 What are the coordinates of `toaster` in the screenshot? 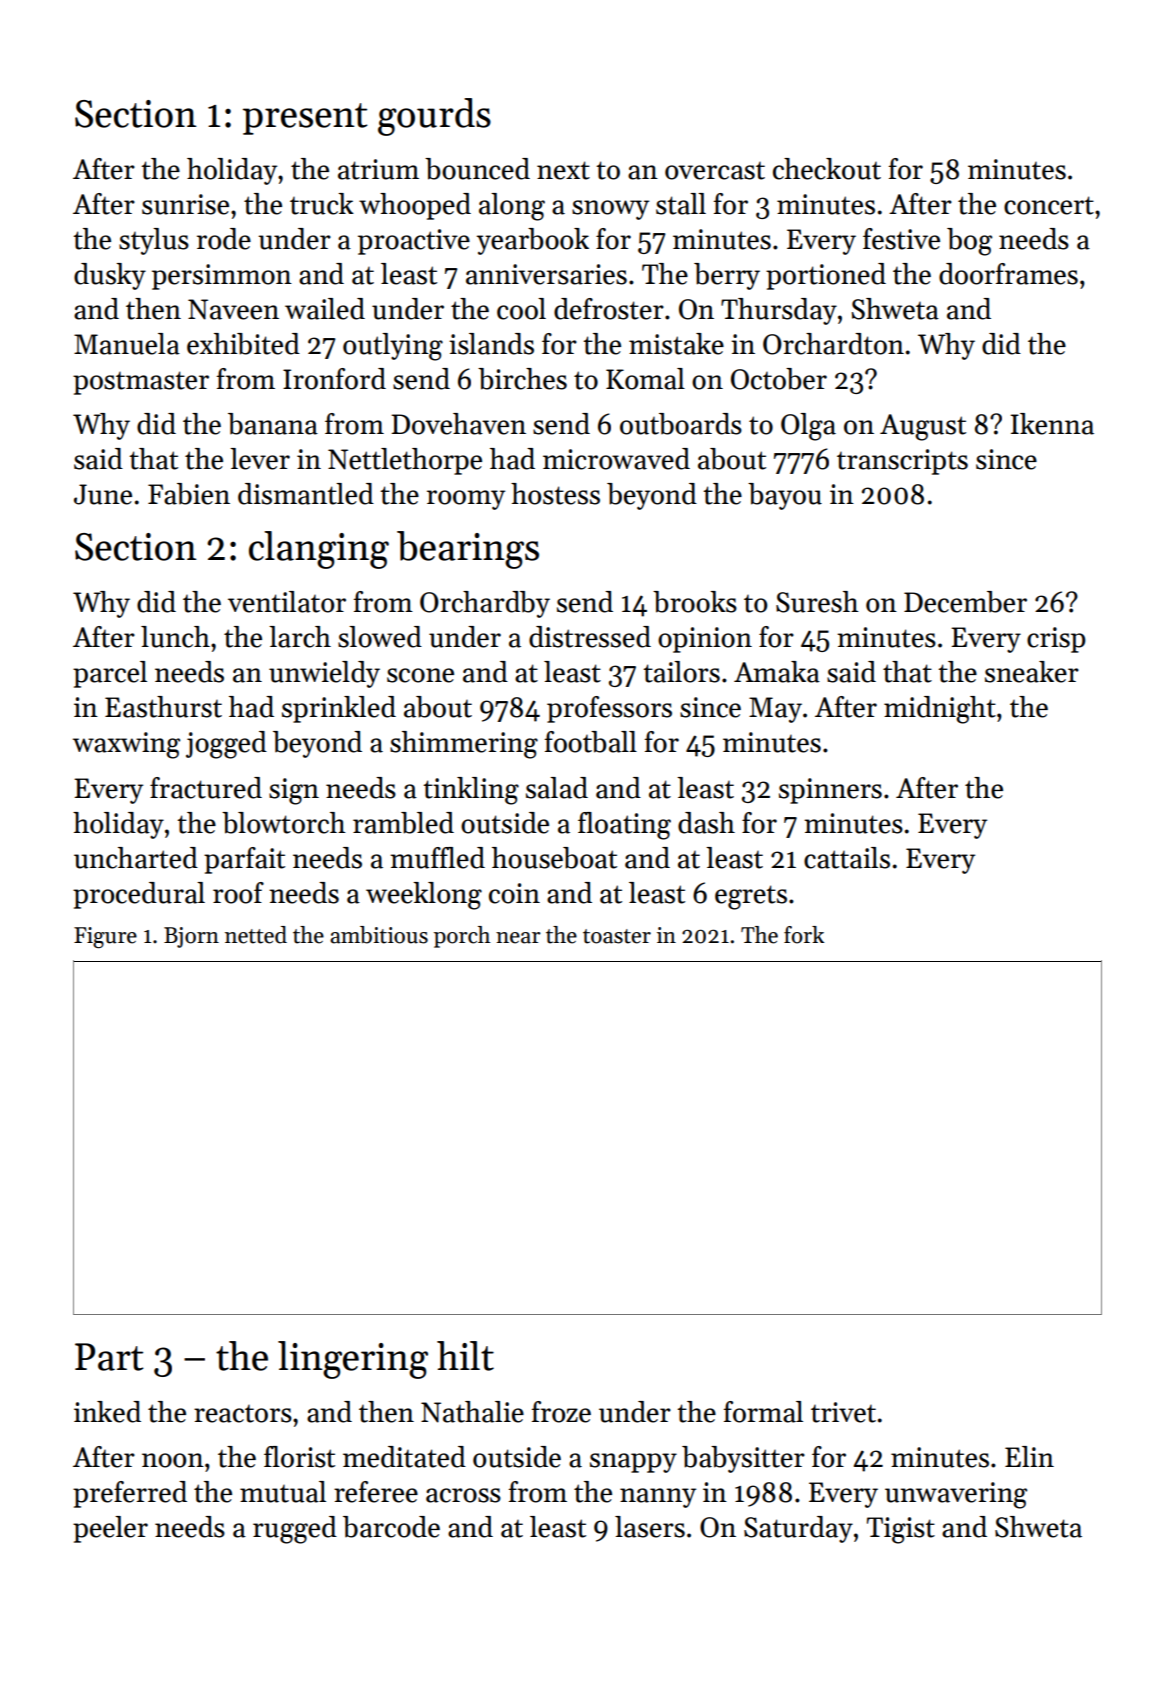 It's located at (617, 936).
